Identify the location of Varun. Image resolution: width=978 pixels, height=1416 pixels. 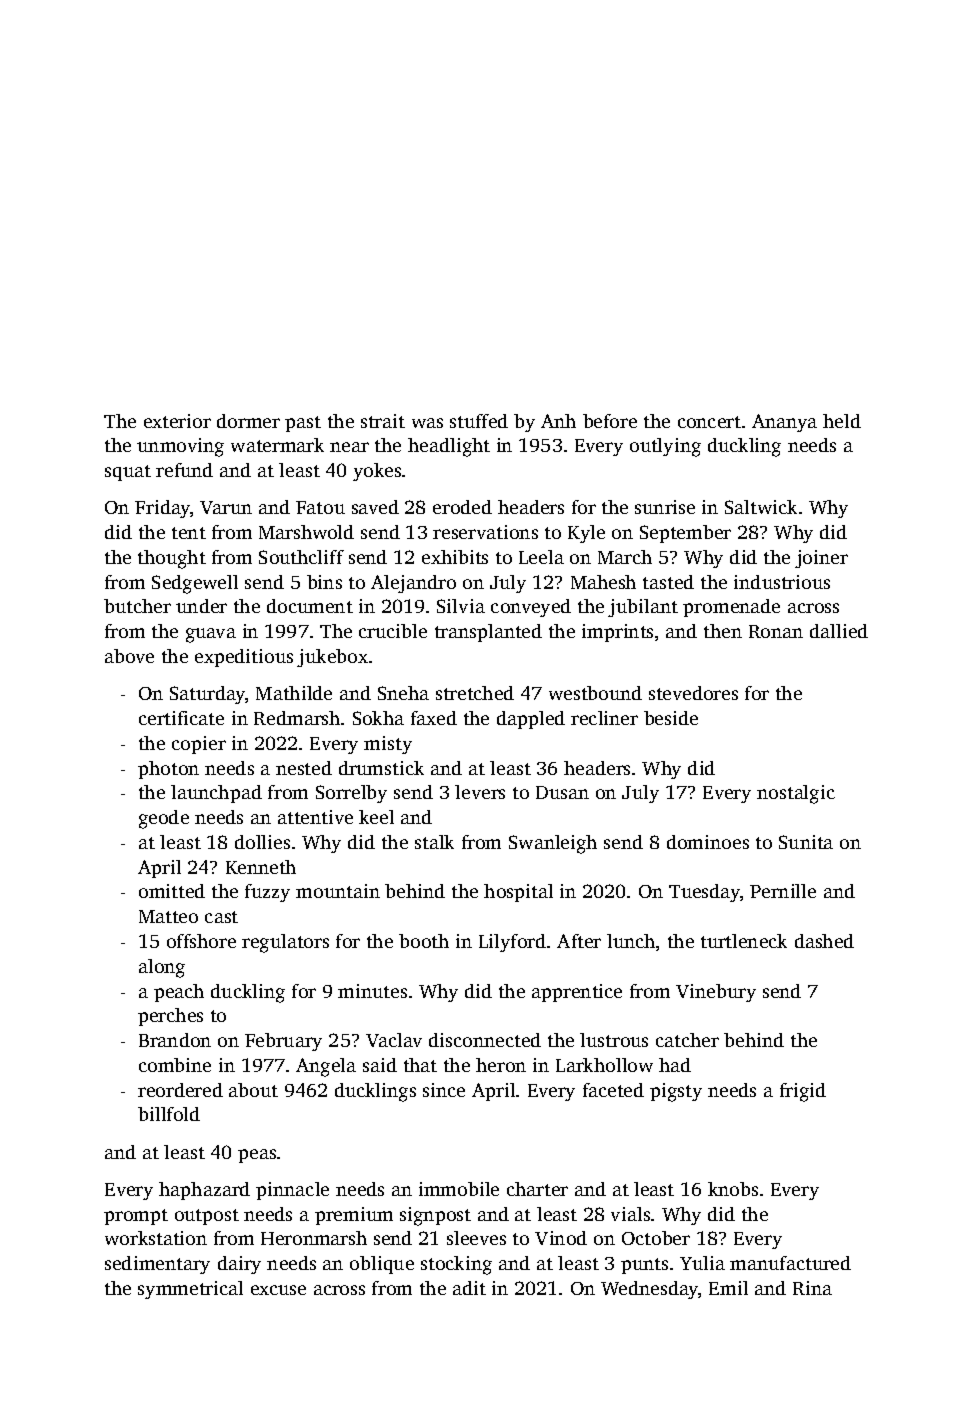
(226, 507).
